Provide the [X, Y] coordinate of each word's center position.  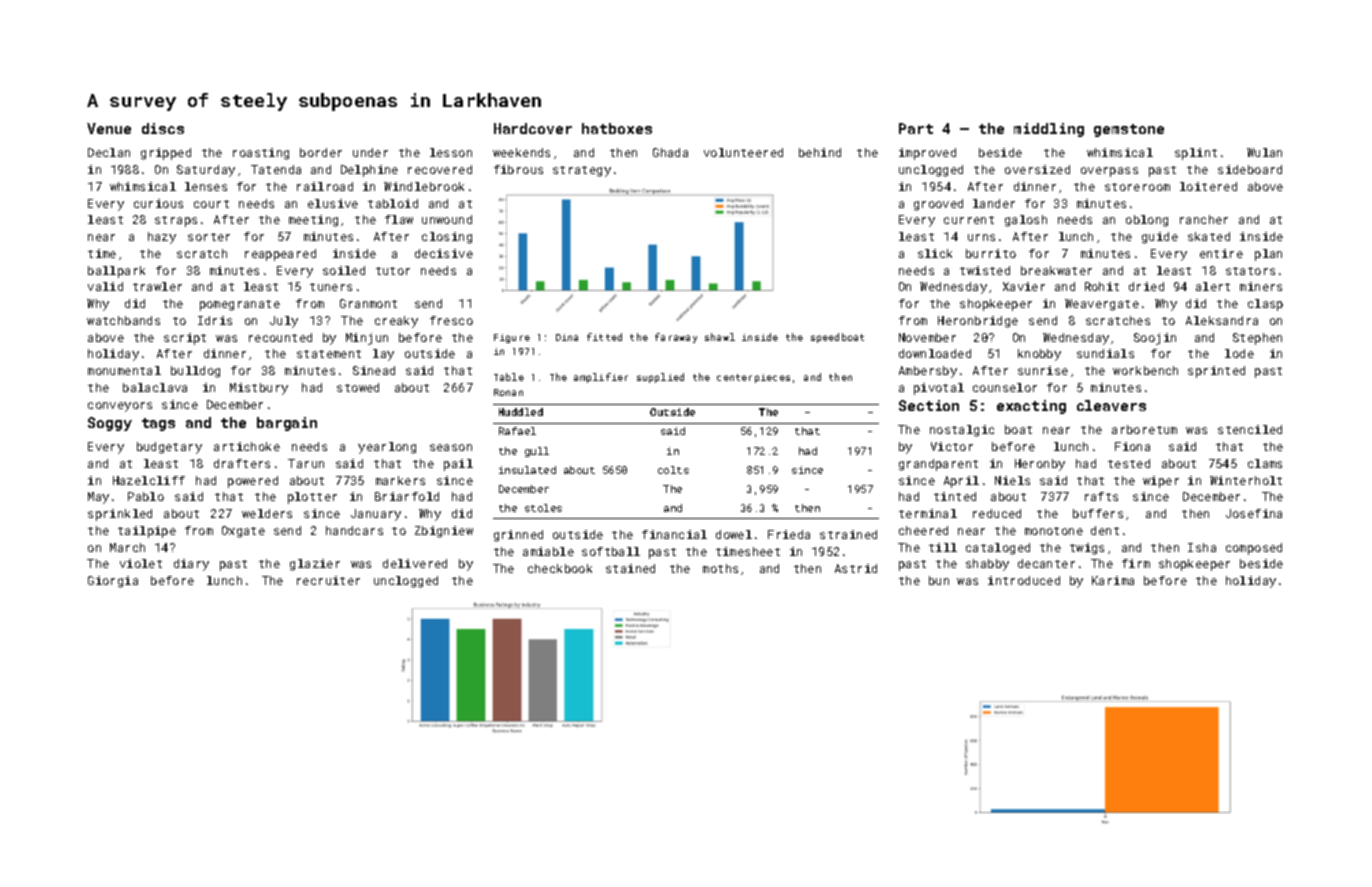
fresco [451, 320]
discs [163, 128]
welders [267, 513]
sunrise [1043, 370]
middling [1049, 130]
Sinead [374, 370]
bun [939, 580]
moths [720, 568]
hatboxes [617, 128]
